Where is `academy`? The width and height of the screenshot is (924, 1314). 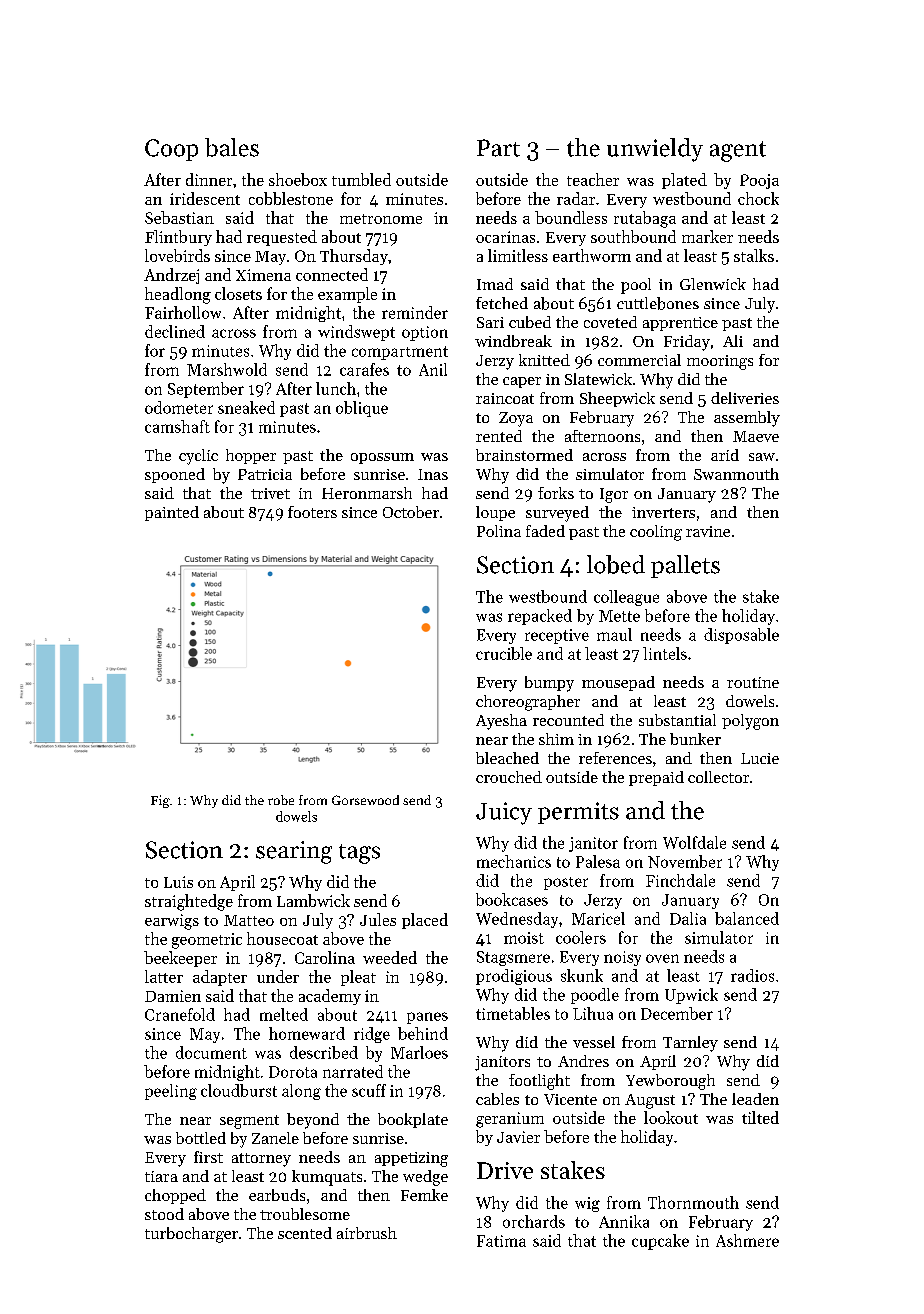 academy is located at coordinates (330, 997).
